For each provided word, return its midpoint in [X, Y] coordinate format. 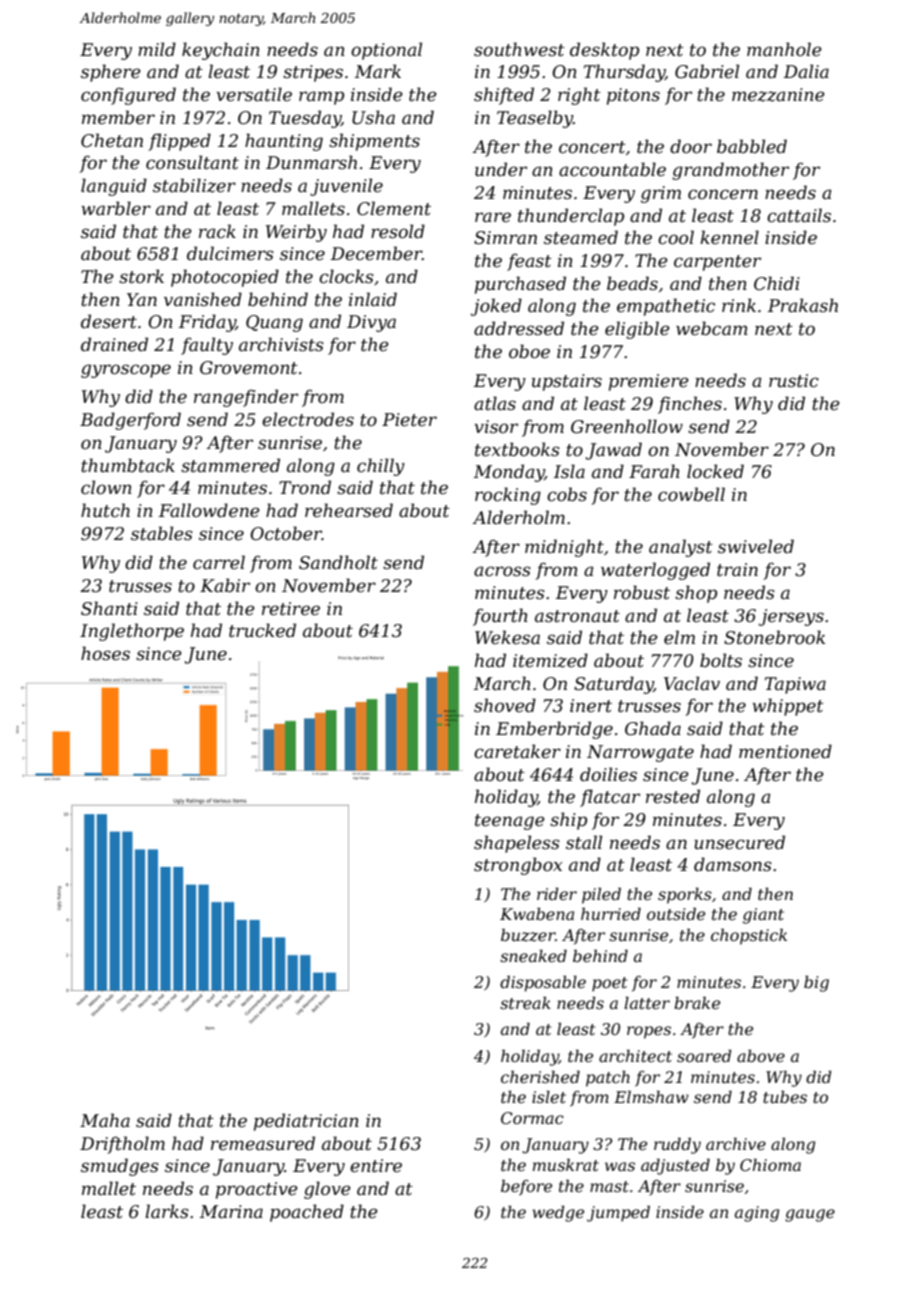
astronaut [577, 616]
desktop [604, 51]
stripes [313, 73]
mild [157, 49]
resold [398, 231]
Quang [274, 323]
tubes [785, 1097]
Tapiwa [795, 685]
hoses [105, 653]
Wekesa [507, 637]
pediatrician [306, 1122]
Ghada [653, 728]
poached [307, 1213]
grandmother [730, 171]
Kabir [225, 585]
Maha [105, 1120]
